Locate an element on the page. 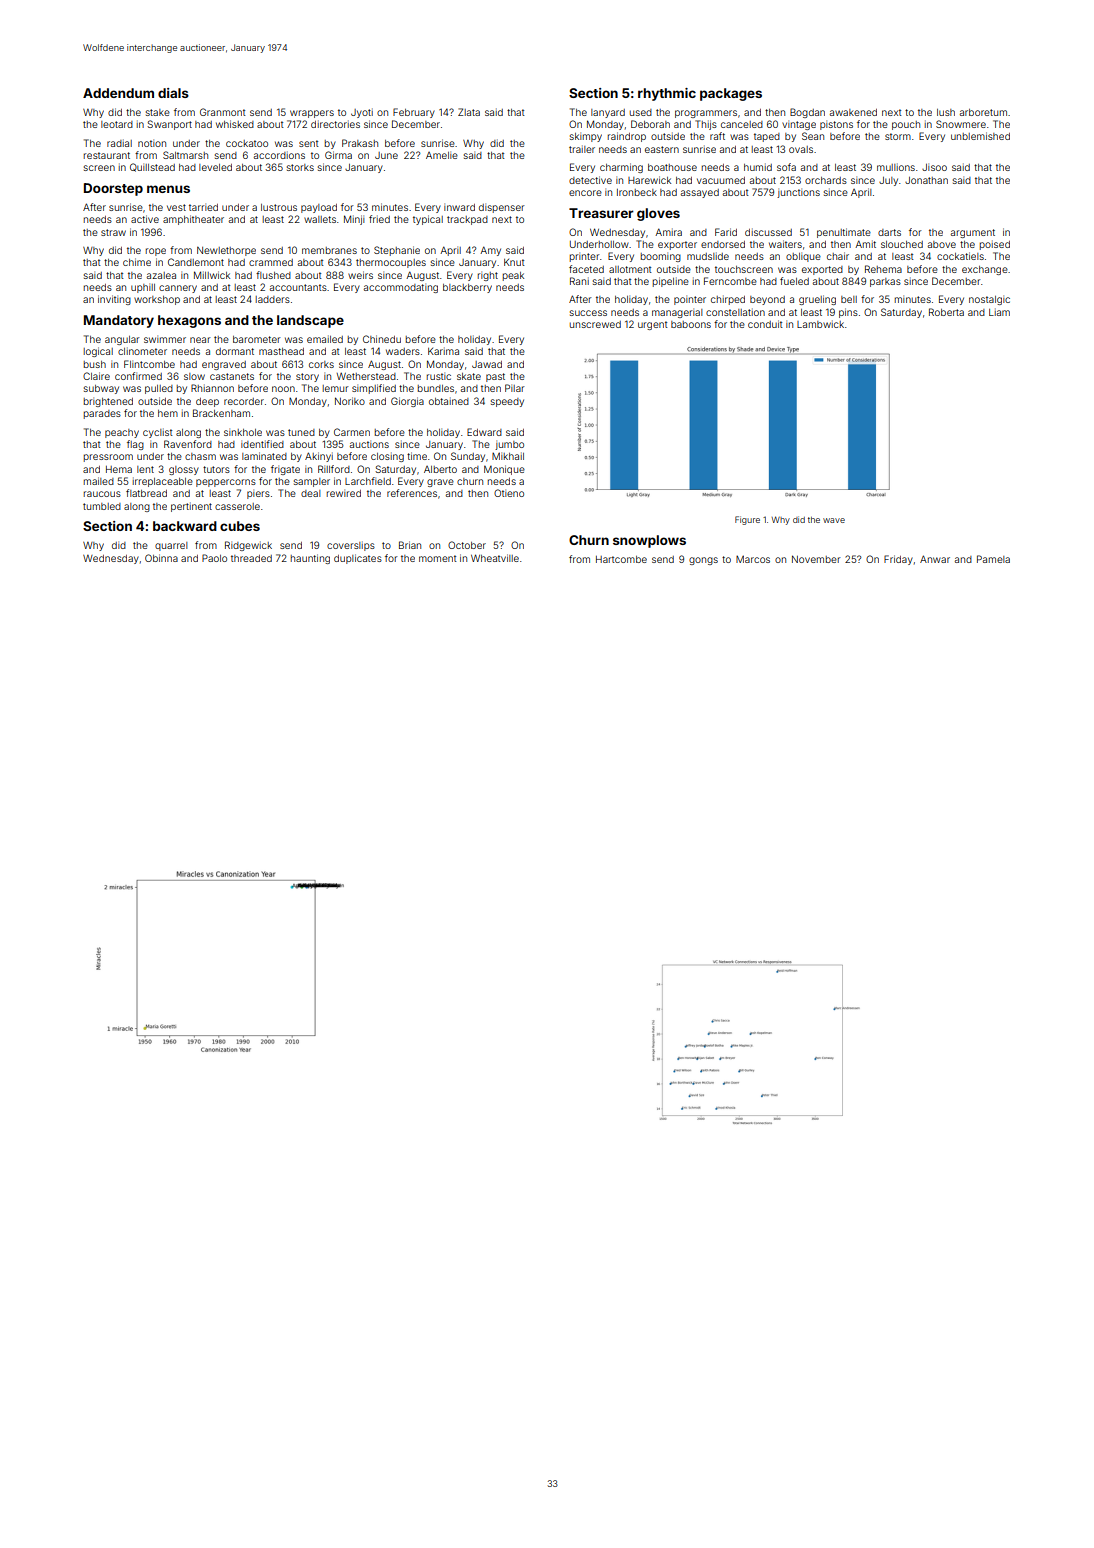 The height and width of the page is (1548, 1094). Obinna is located at coordinates (161, 558).
